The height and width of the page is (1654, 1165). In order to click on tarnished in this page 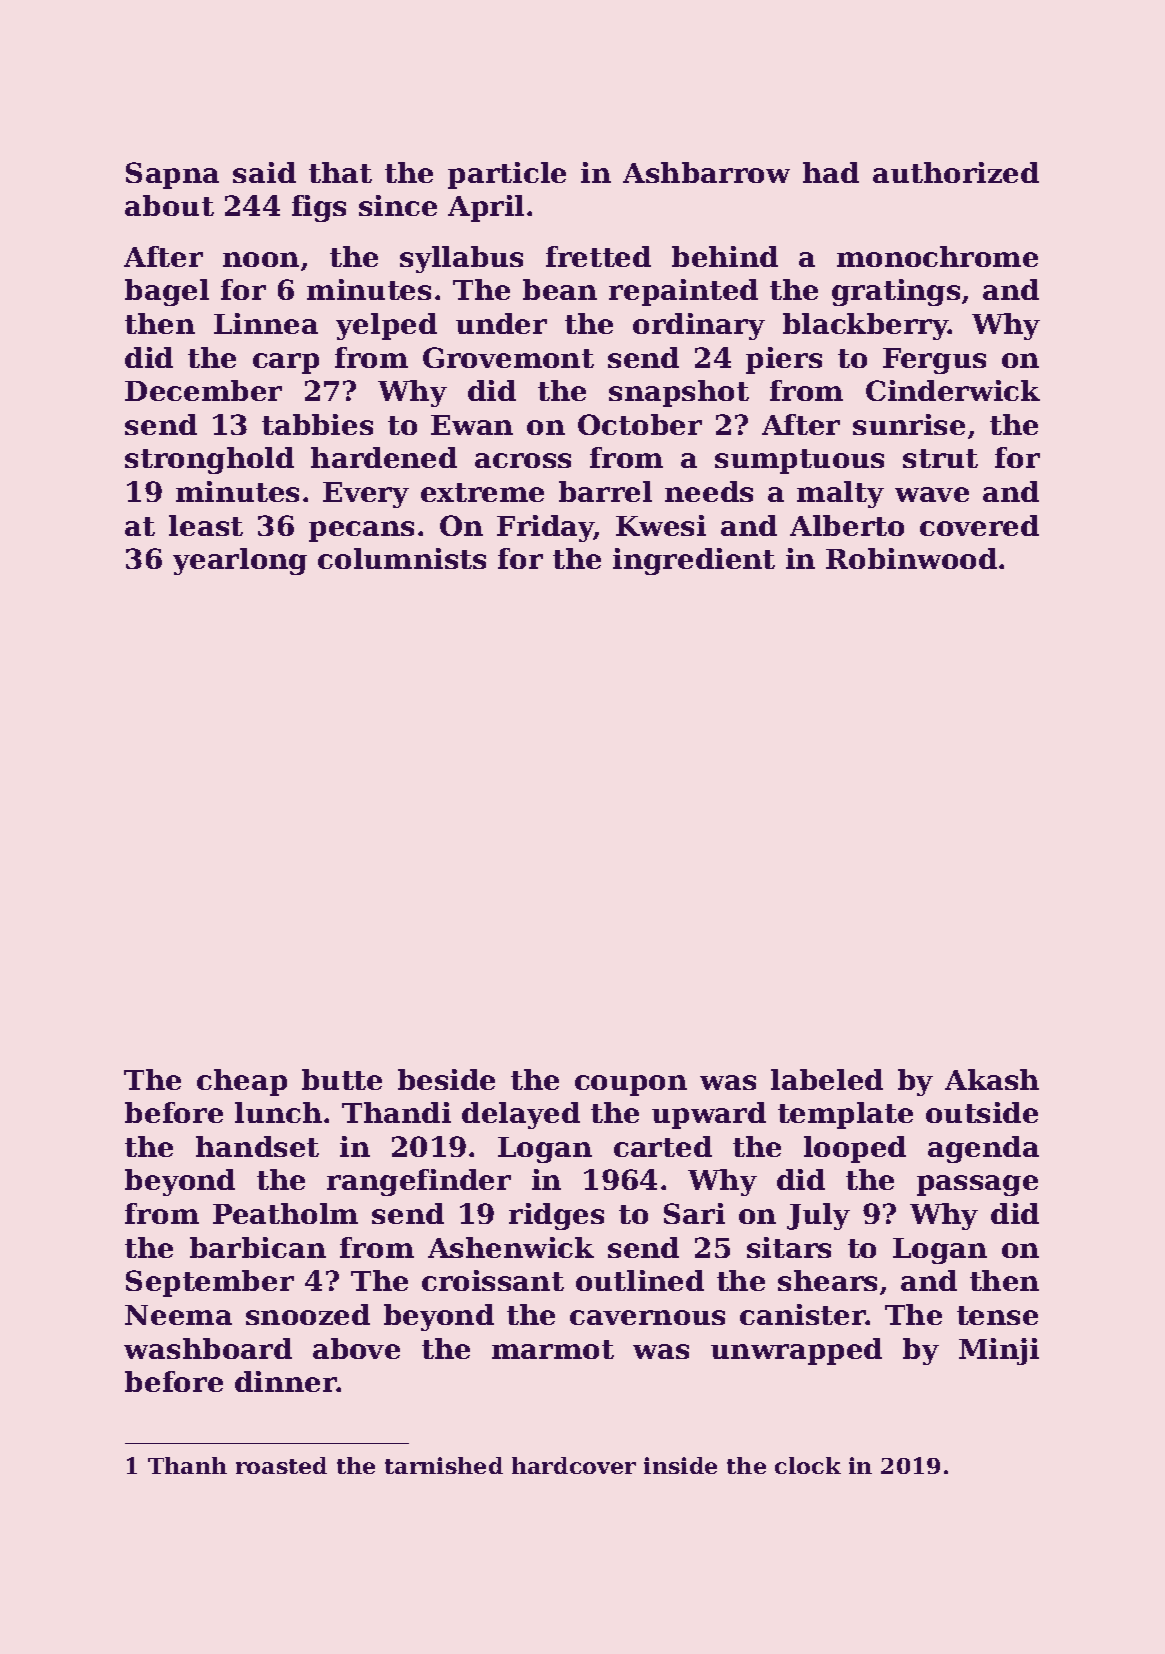, I will do `click(444, 1465)`.
